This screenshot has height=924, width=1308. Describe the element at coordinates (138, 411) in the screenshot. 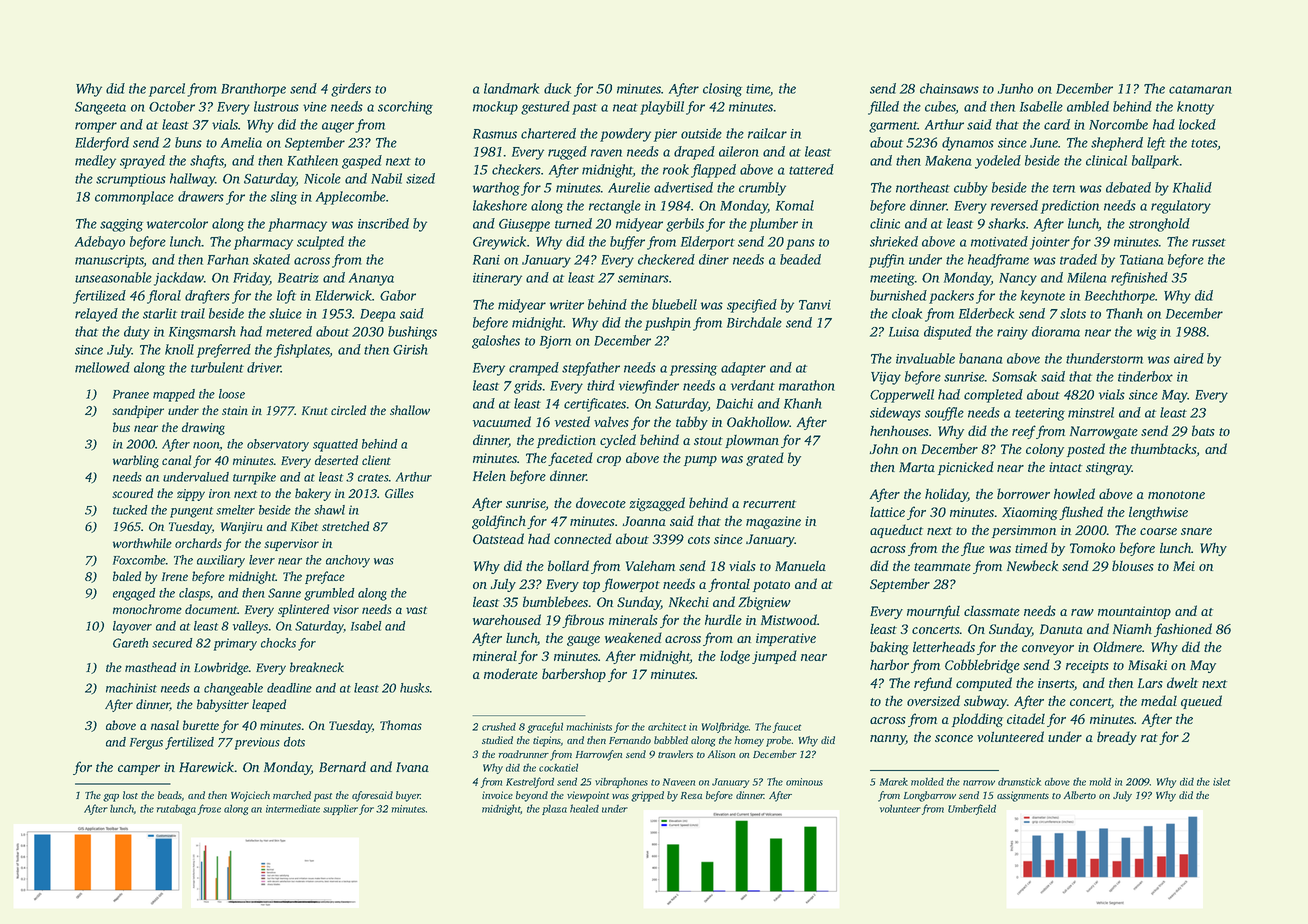

I see `sandpiper` at that location.
